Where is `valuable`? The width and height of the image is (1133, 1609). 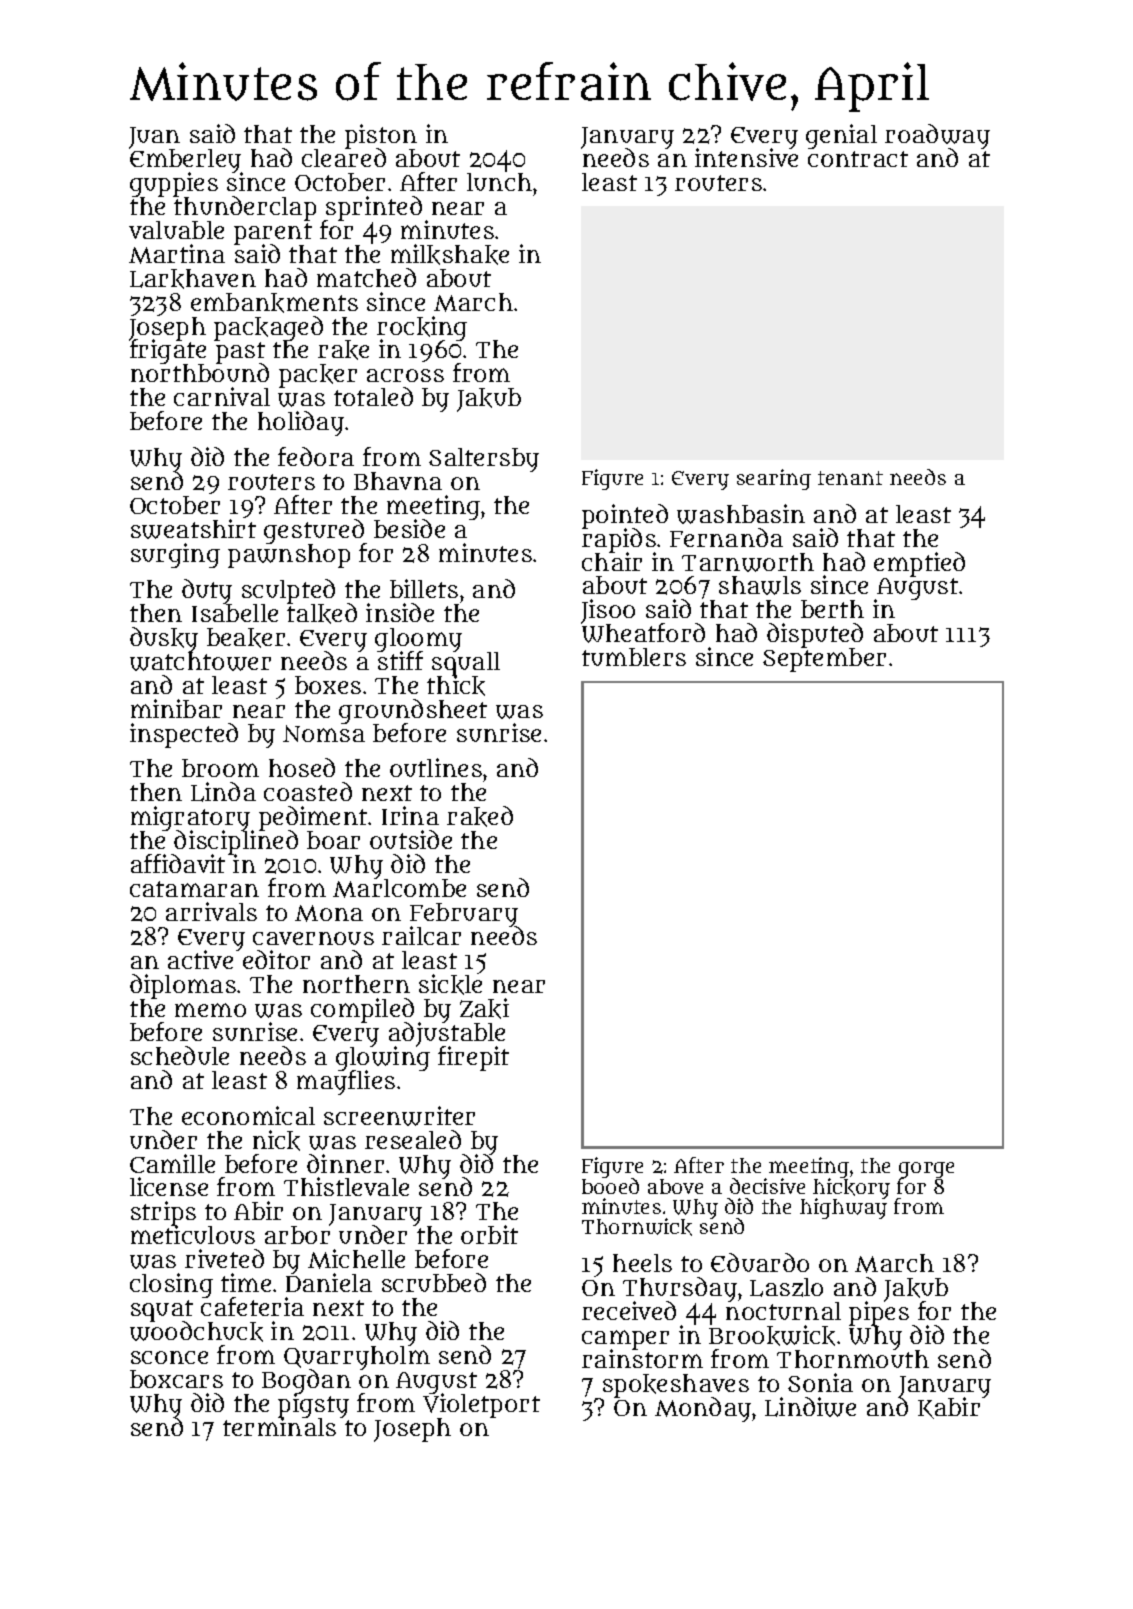 valuable is located at coordinates (176, 230).
